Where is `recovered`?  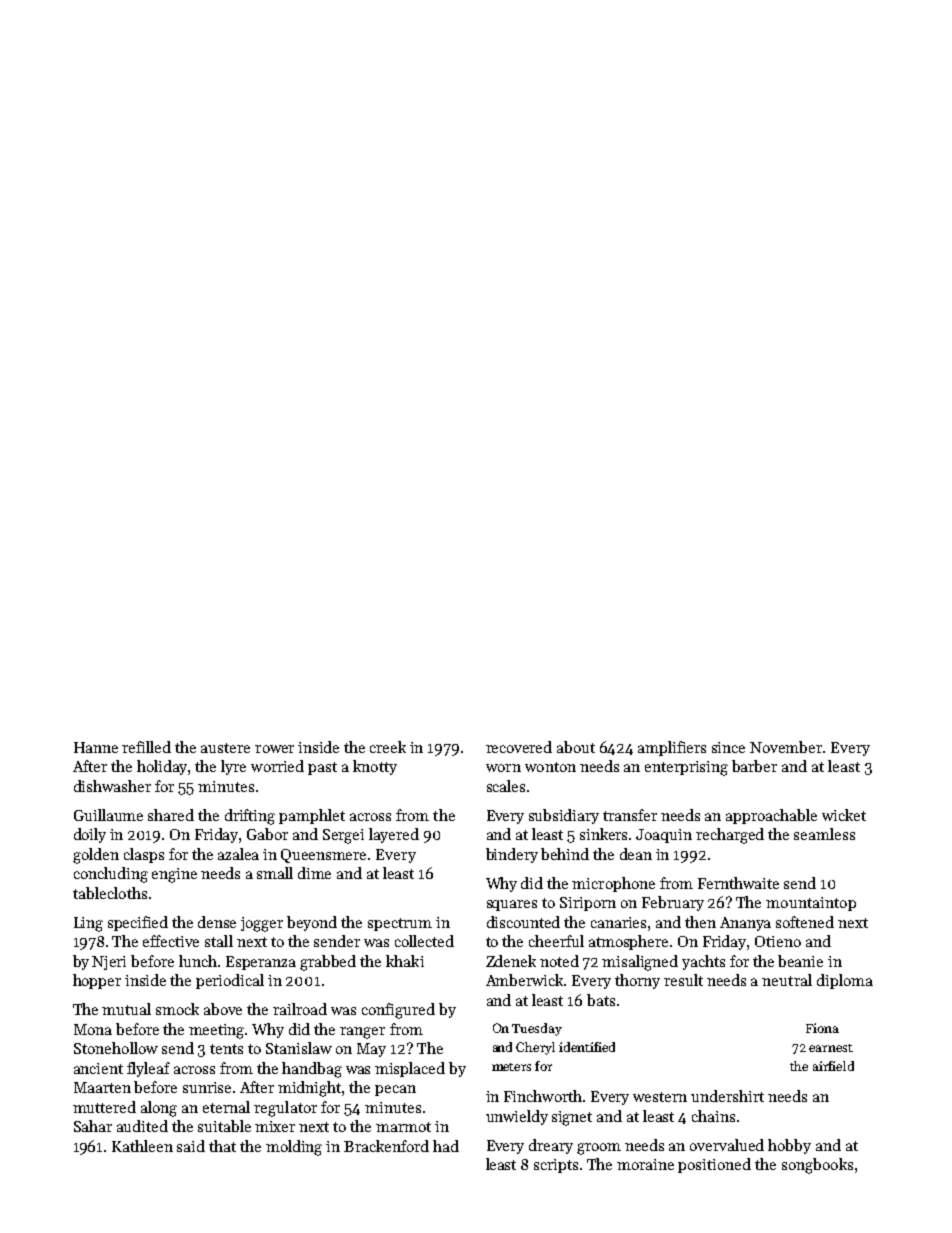
recovered is located at coordinates (519, 747).
